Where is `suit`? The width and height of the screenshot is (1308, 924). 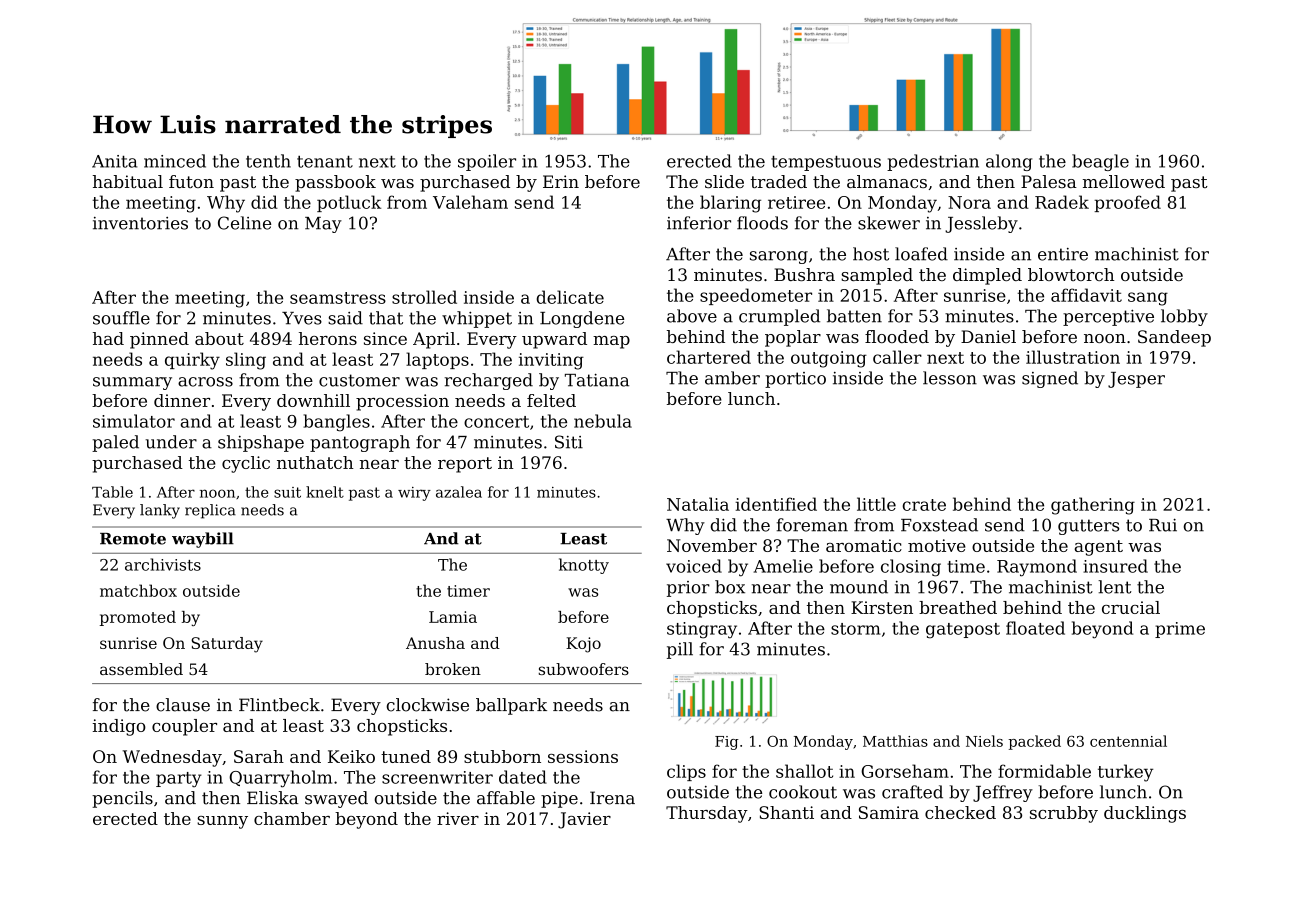
suit is located at coordinates (287, 492).
